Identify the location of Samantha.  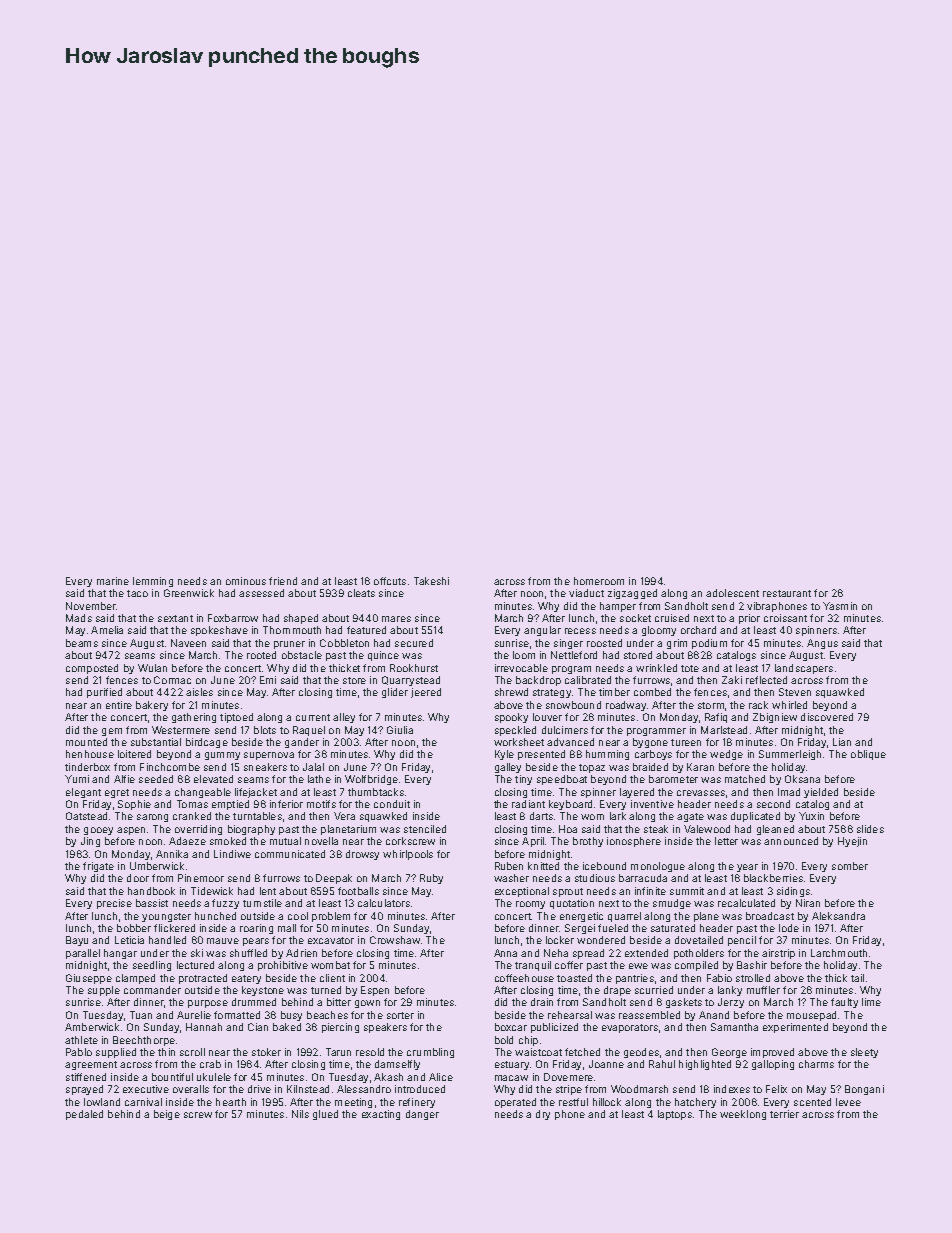
(734, 1027).
